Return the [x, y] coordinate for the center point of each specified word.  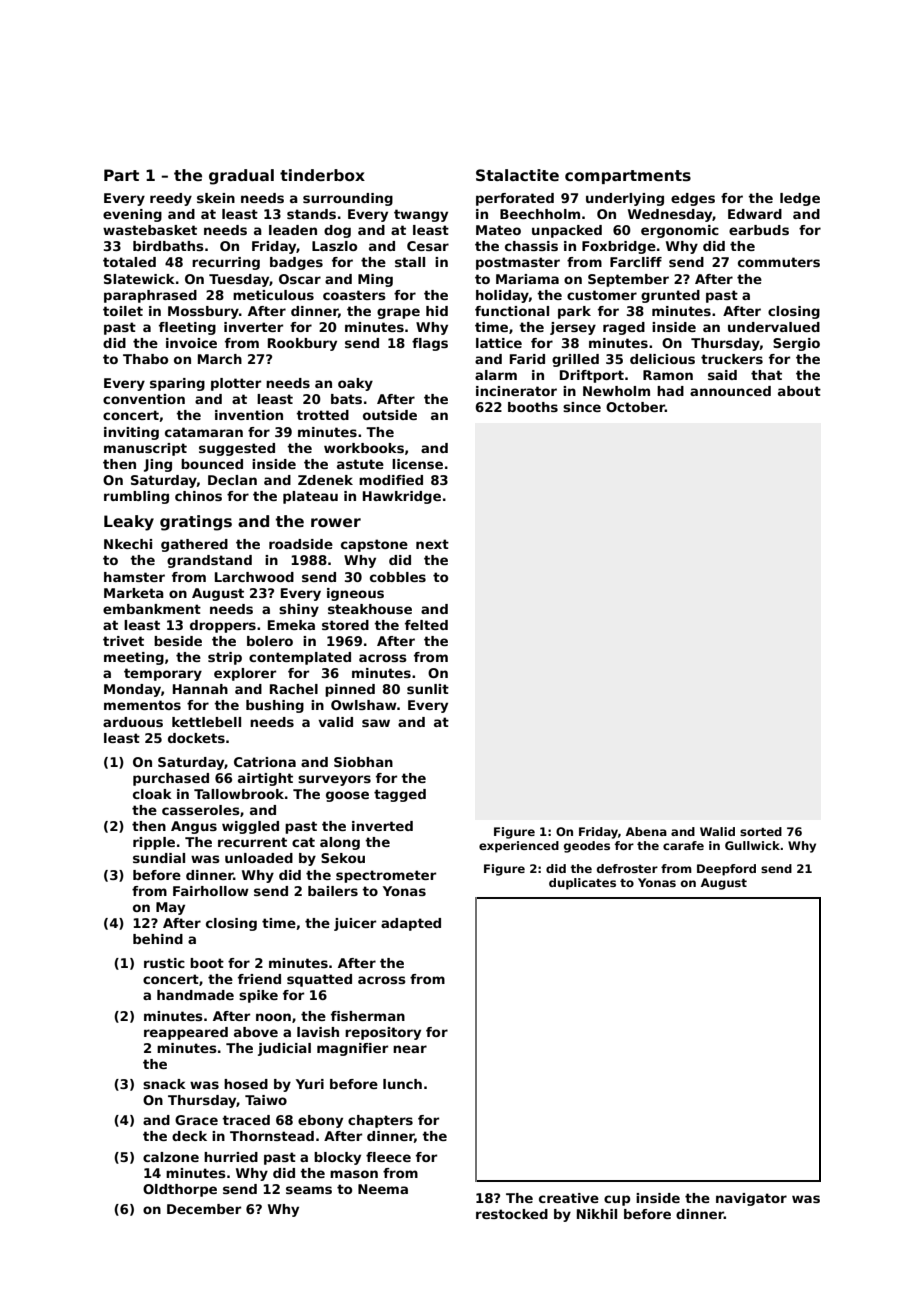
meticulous [273, 295]
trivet [123, 641]
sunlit [428, 689]
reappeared [186, 1033]
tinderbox [322, 175]
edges [693, 199]
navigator [751, 1199]
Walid [717, 831]
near [410, 1049]
